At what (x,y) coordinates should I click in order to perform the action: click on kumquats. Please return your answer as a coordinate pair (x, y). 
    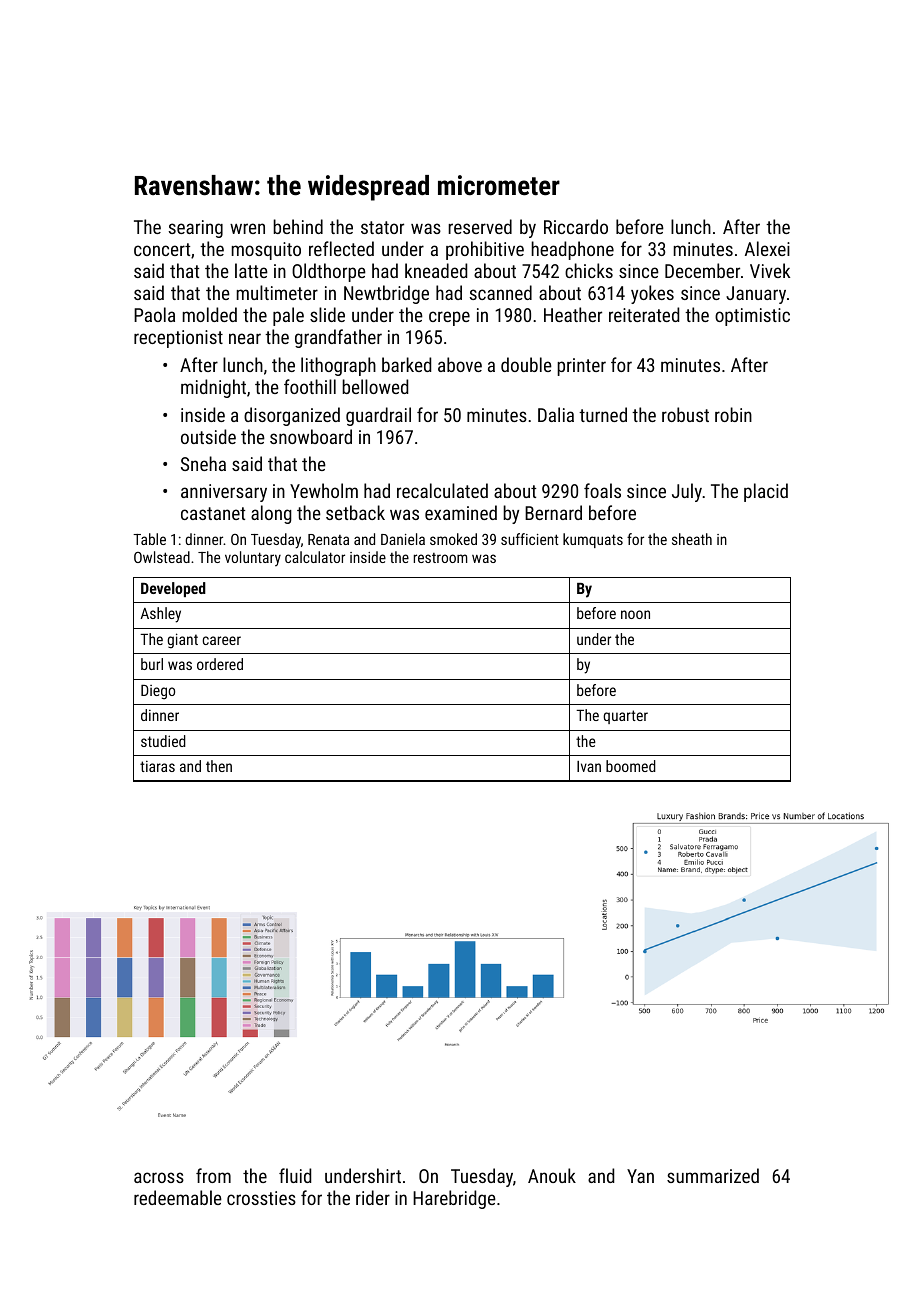
    Looking at the image, I should click on (593, 540).
